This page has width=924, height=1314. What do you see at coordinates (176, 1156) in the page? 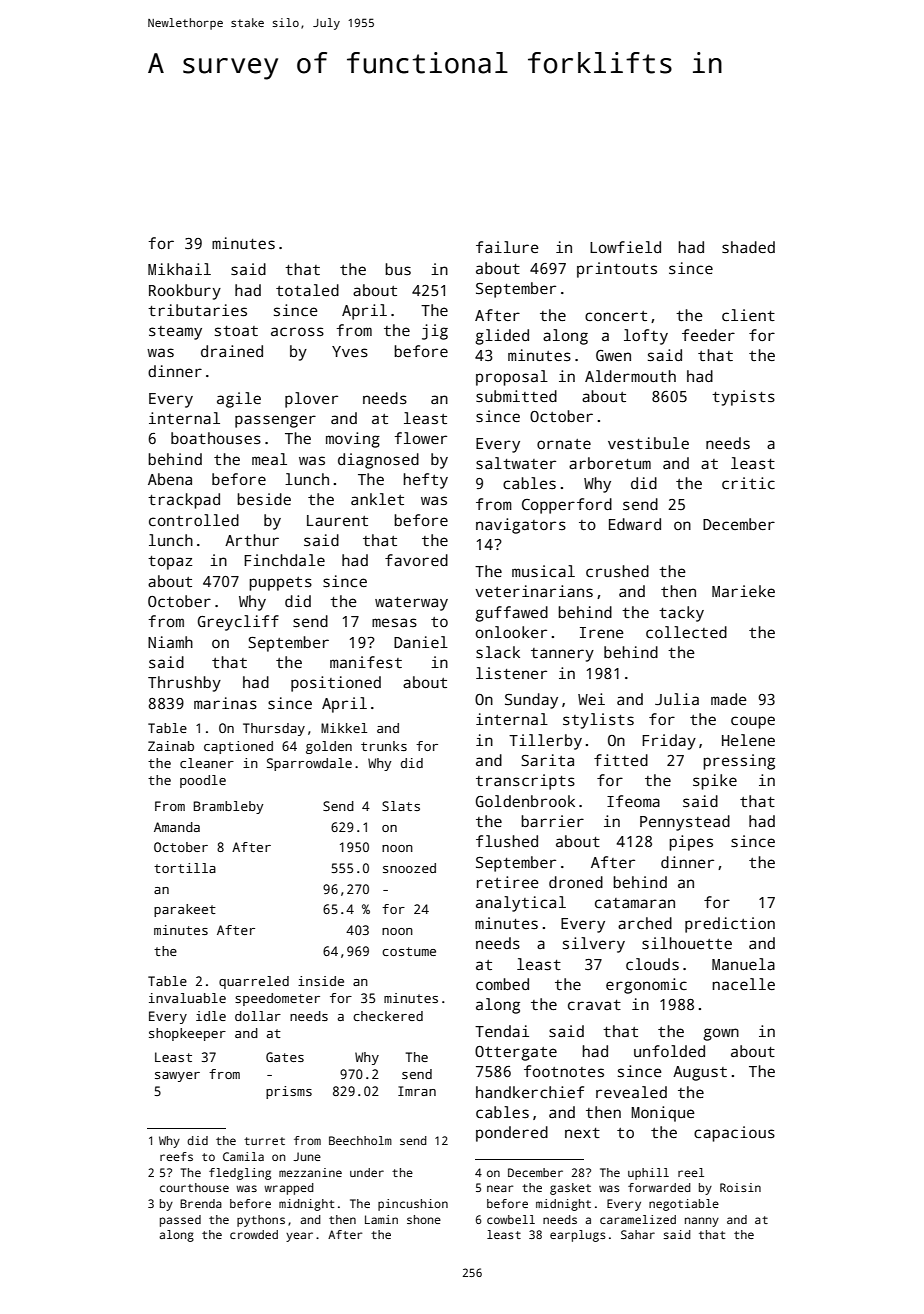
I see `reefs` at bounding box center [176, 1156].
